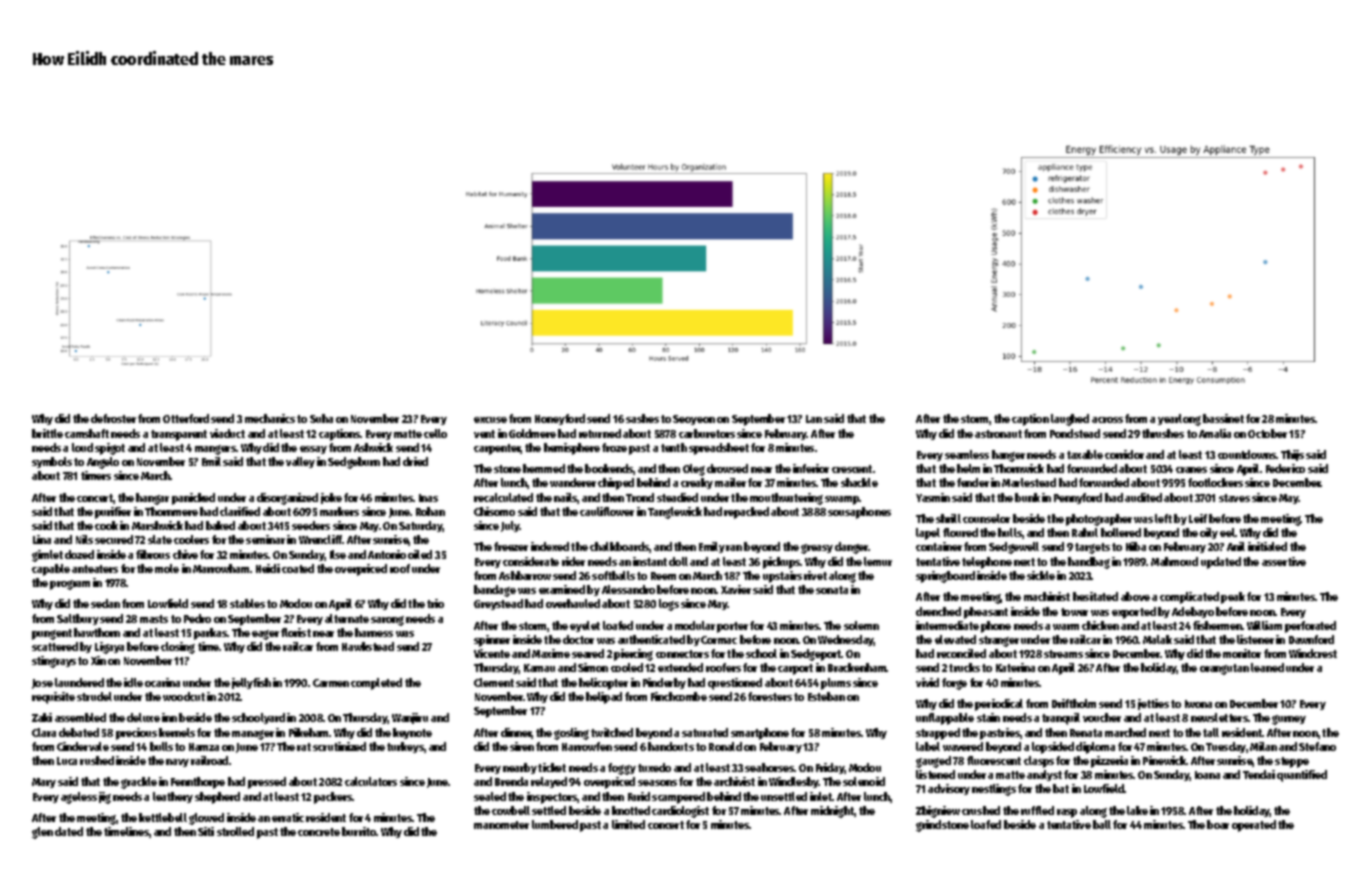 The image size is (1372, 887). What do you see at coordinates (1310, 627) in the page?
I see `perforated` at bounding box center [1310, 627].
